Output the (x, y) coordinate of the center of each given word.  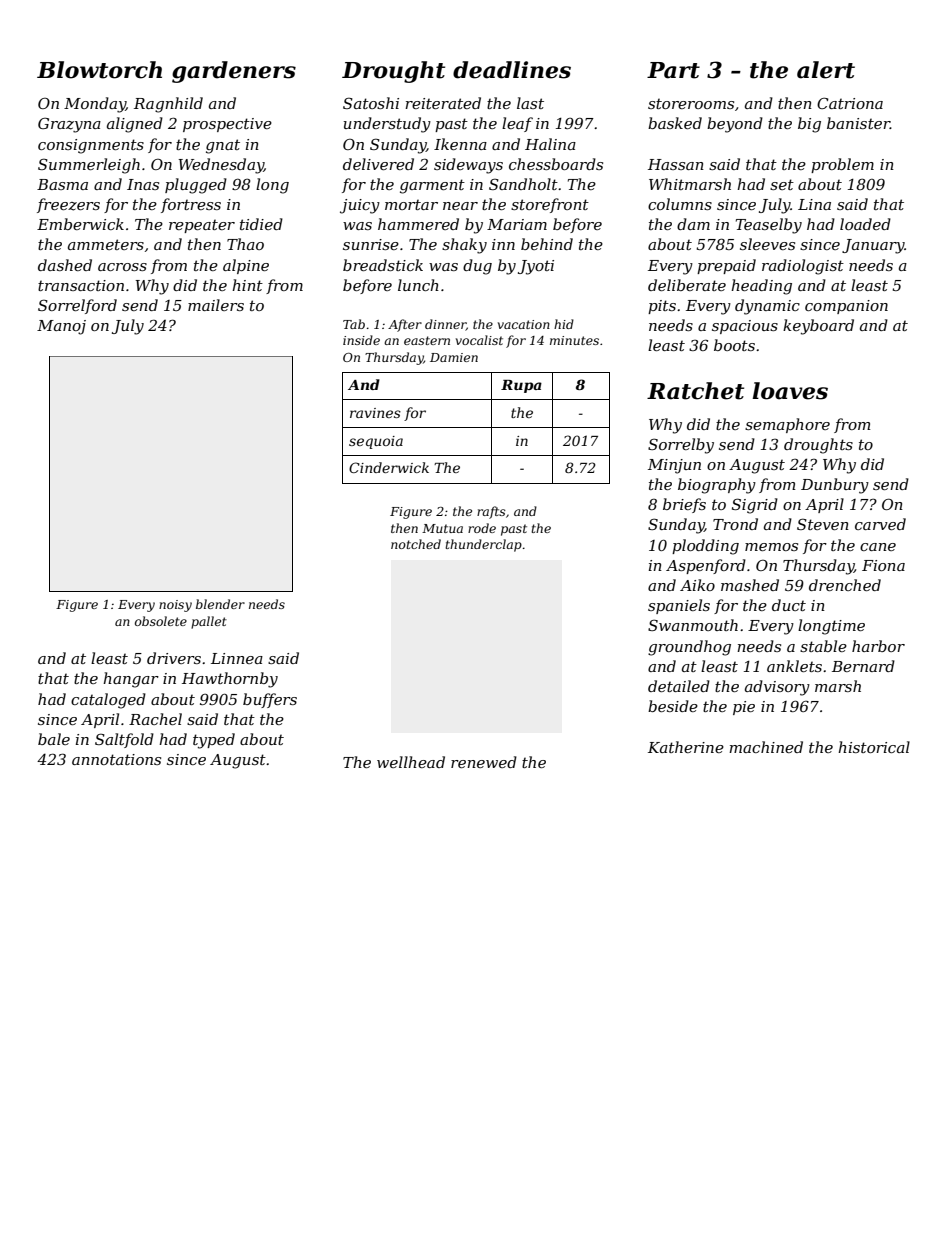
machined (766, 747)
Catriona (850, 103)
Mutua (442, 528)
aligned (135, 125)
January (873, 246)
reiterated (443, 103)
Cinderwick (389, 467)
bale (54, 739)
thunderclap (483, 545)
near (460, 206)
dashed (65, 265)
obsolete (161, 621)
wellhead (411, 762)
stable (823, 646)
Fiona (883, 565)
